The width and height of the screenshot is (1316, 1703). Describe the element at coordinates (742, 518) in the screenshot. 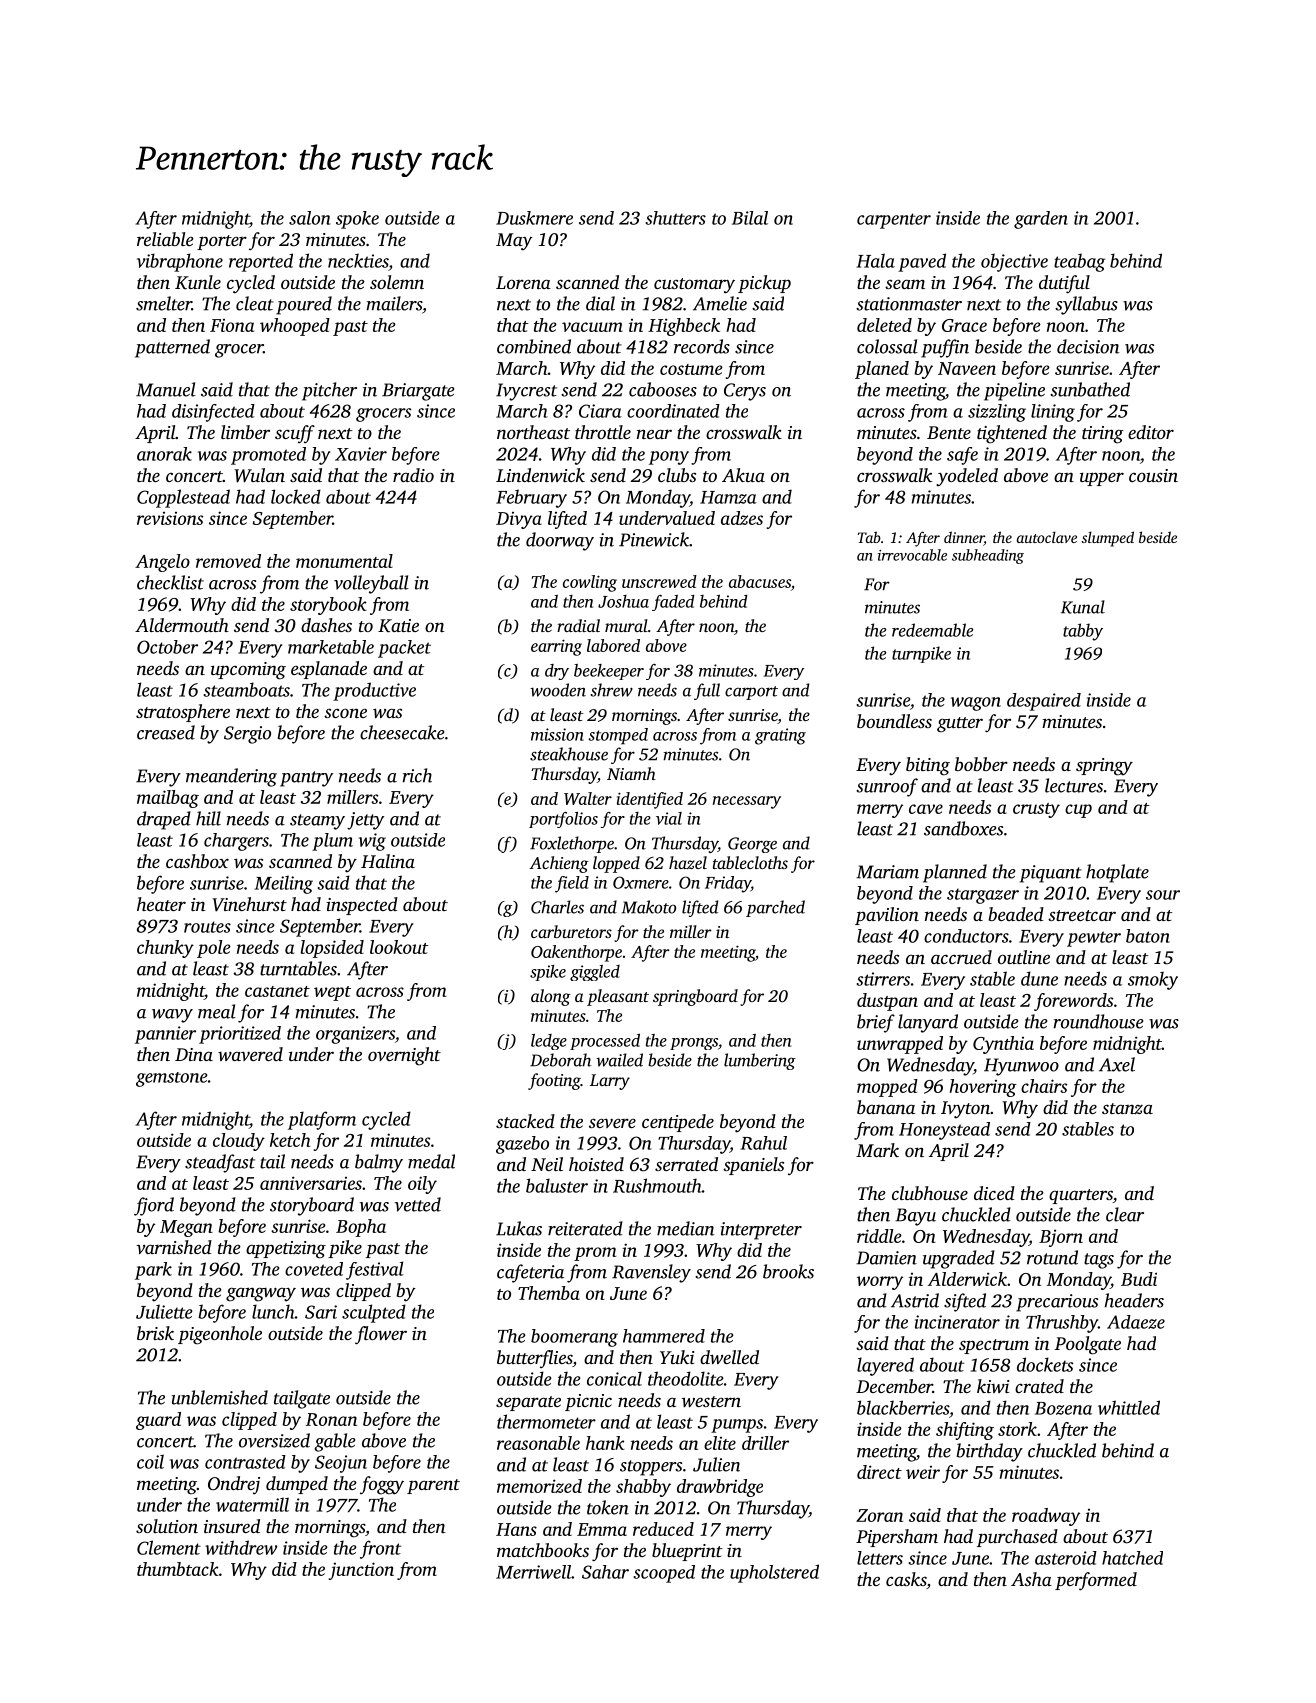

I see `adzes` at that location.
